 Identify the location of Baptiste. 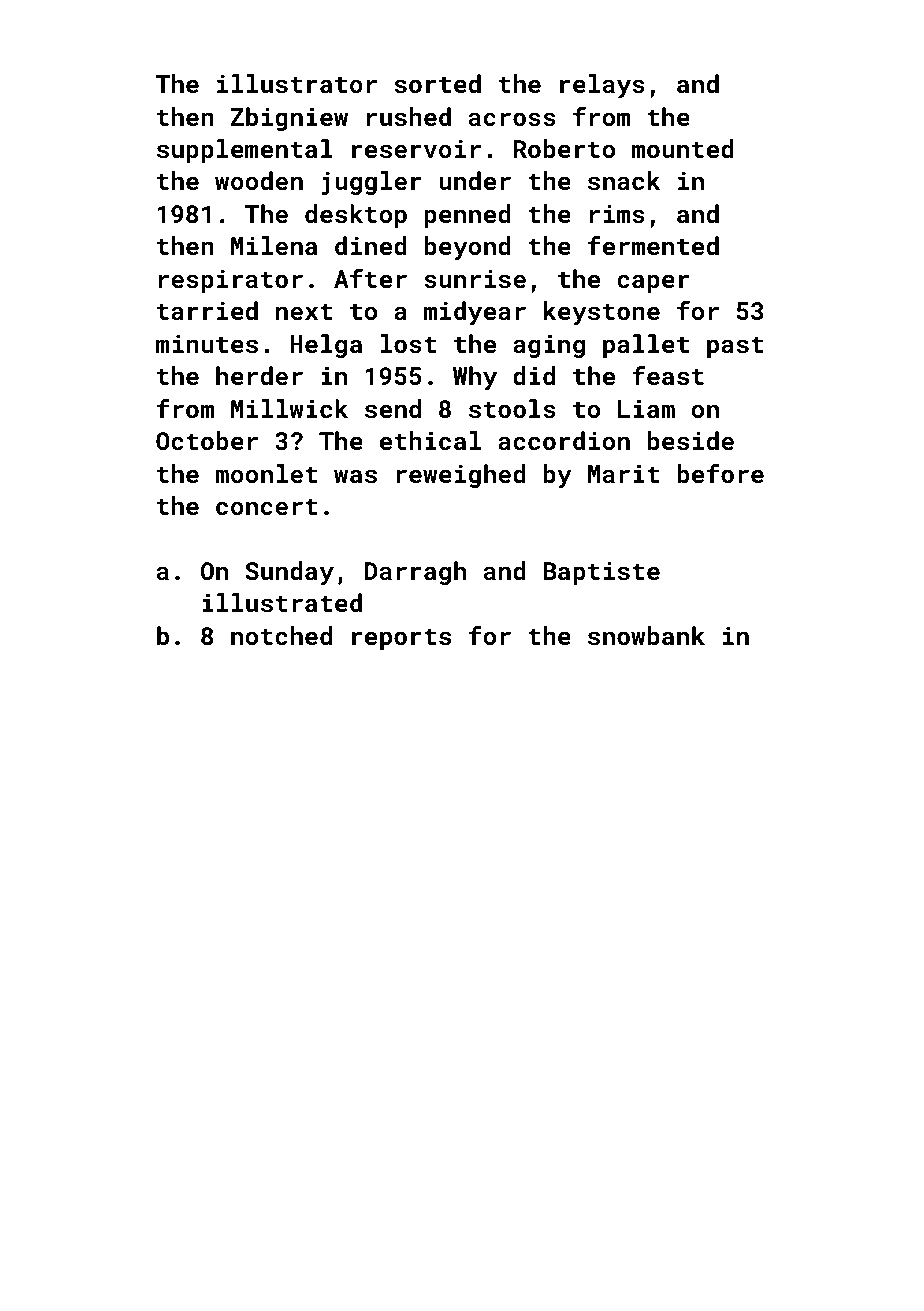
(601, 573).
